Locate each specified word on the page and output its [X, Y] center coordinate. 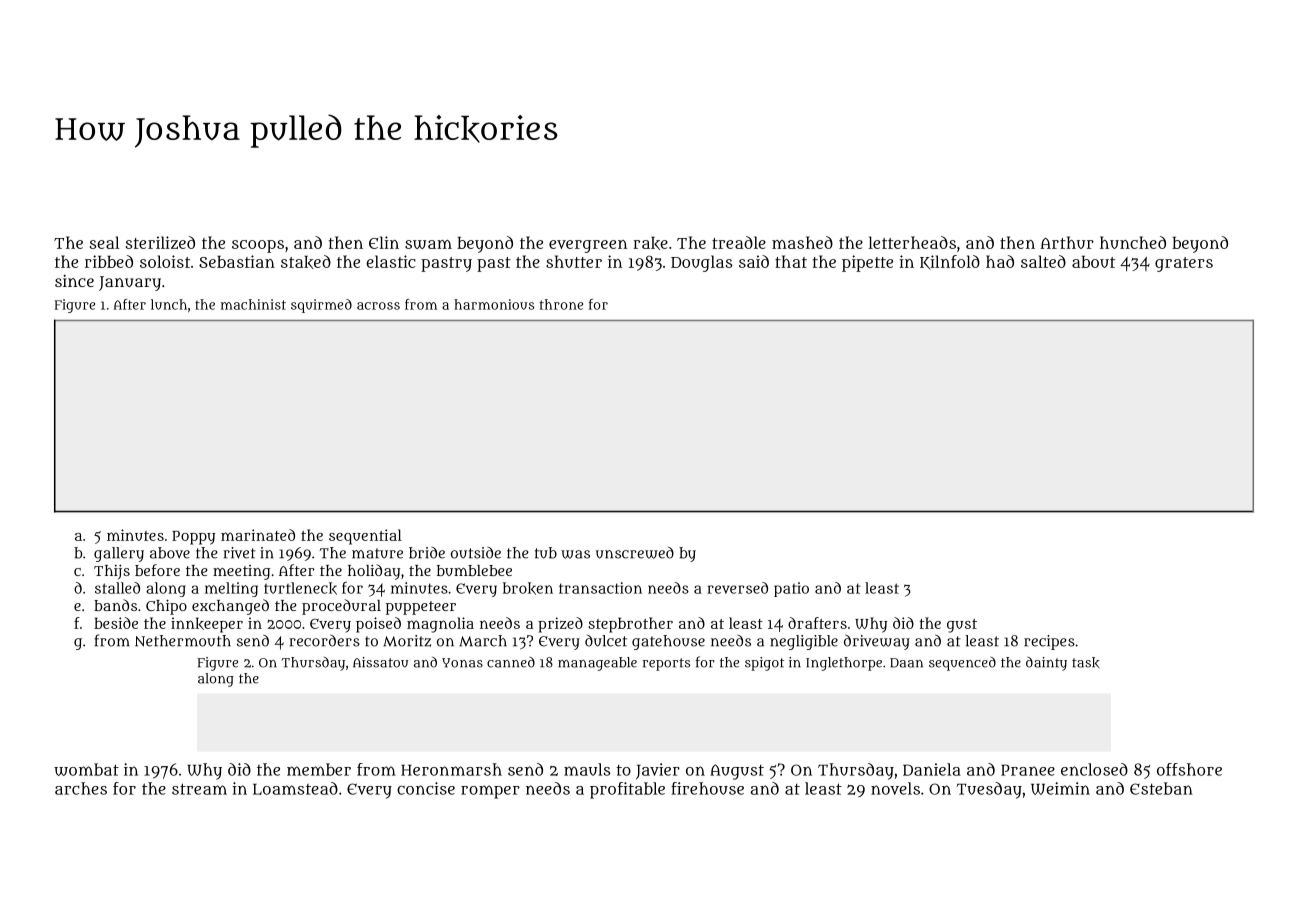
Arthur [1067, 242]
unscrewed [635, 553]
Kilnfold [950, 262]
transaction [600, 588]
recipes [1049, 642]
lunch [169, 304]
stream [199, 789]
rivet [240, 553]
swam [428, 244]
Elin [384, 242]
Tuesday [989, 790]
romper [490, 792]
